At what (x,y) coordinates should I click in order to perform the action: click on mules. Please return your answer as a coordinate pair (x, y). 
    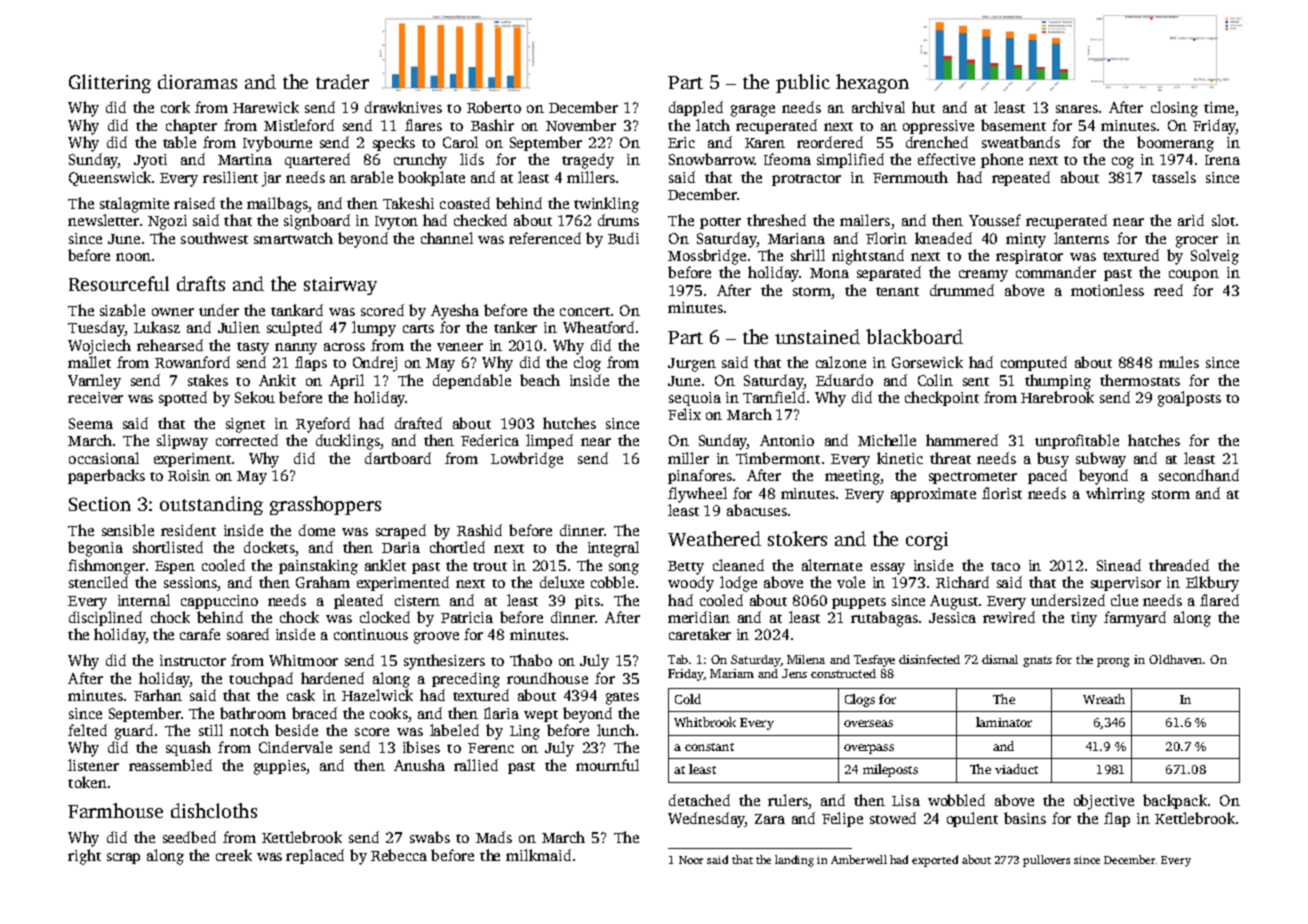
    Looking at the image, I should click on (1179, 362).
